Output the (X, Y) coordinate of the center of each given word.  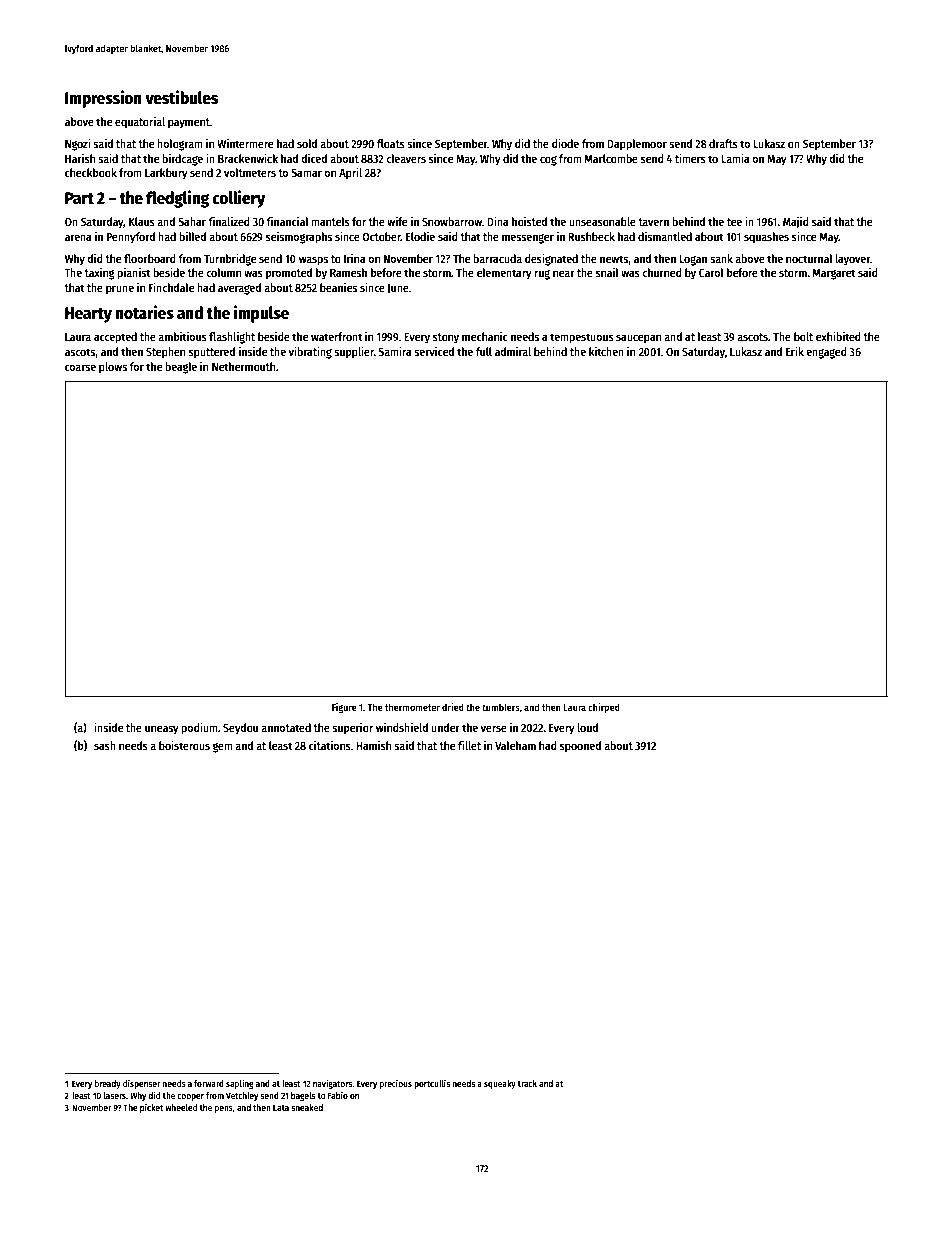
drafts (723, 143)
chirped (604, 708)
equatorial (140, 123)
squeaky (500, 1084)
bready (108, 1084)
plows (113, 368)
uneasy (162, 730)
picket (151, 1108)
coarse (80, 367)
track (527, 1083)
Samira (395, 351)
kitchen (606, 351)
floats (391, 143)
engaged (826, 353)
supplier (354, 353)
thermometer (412, 707)
